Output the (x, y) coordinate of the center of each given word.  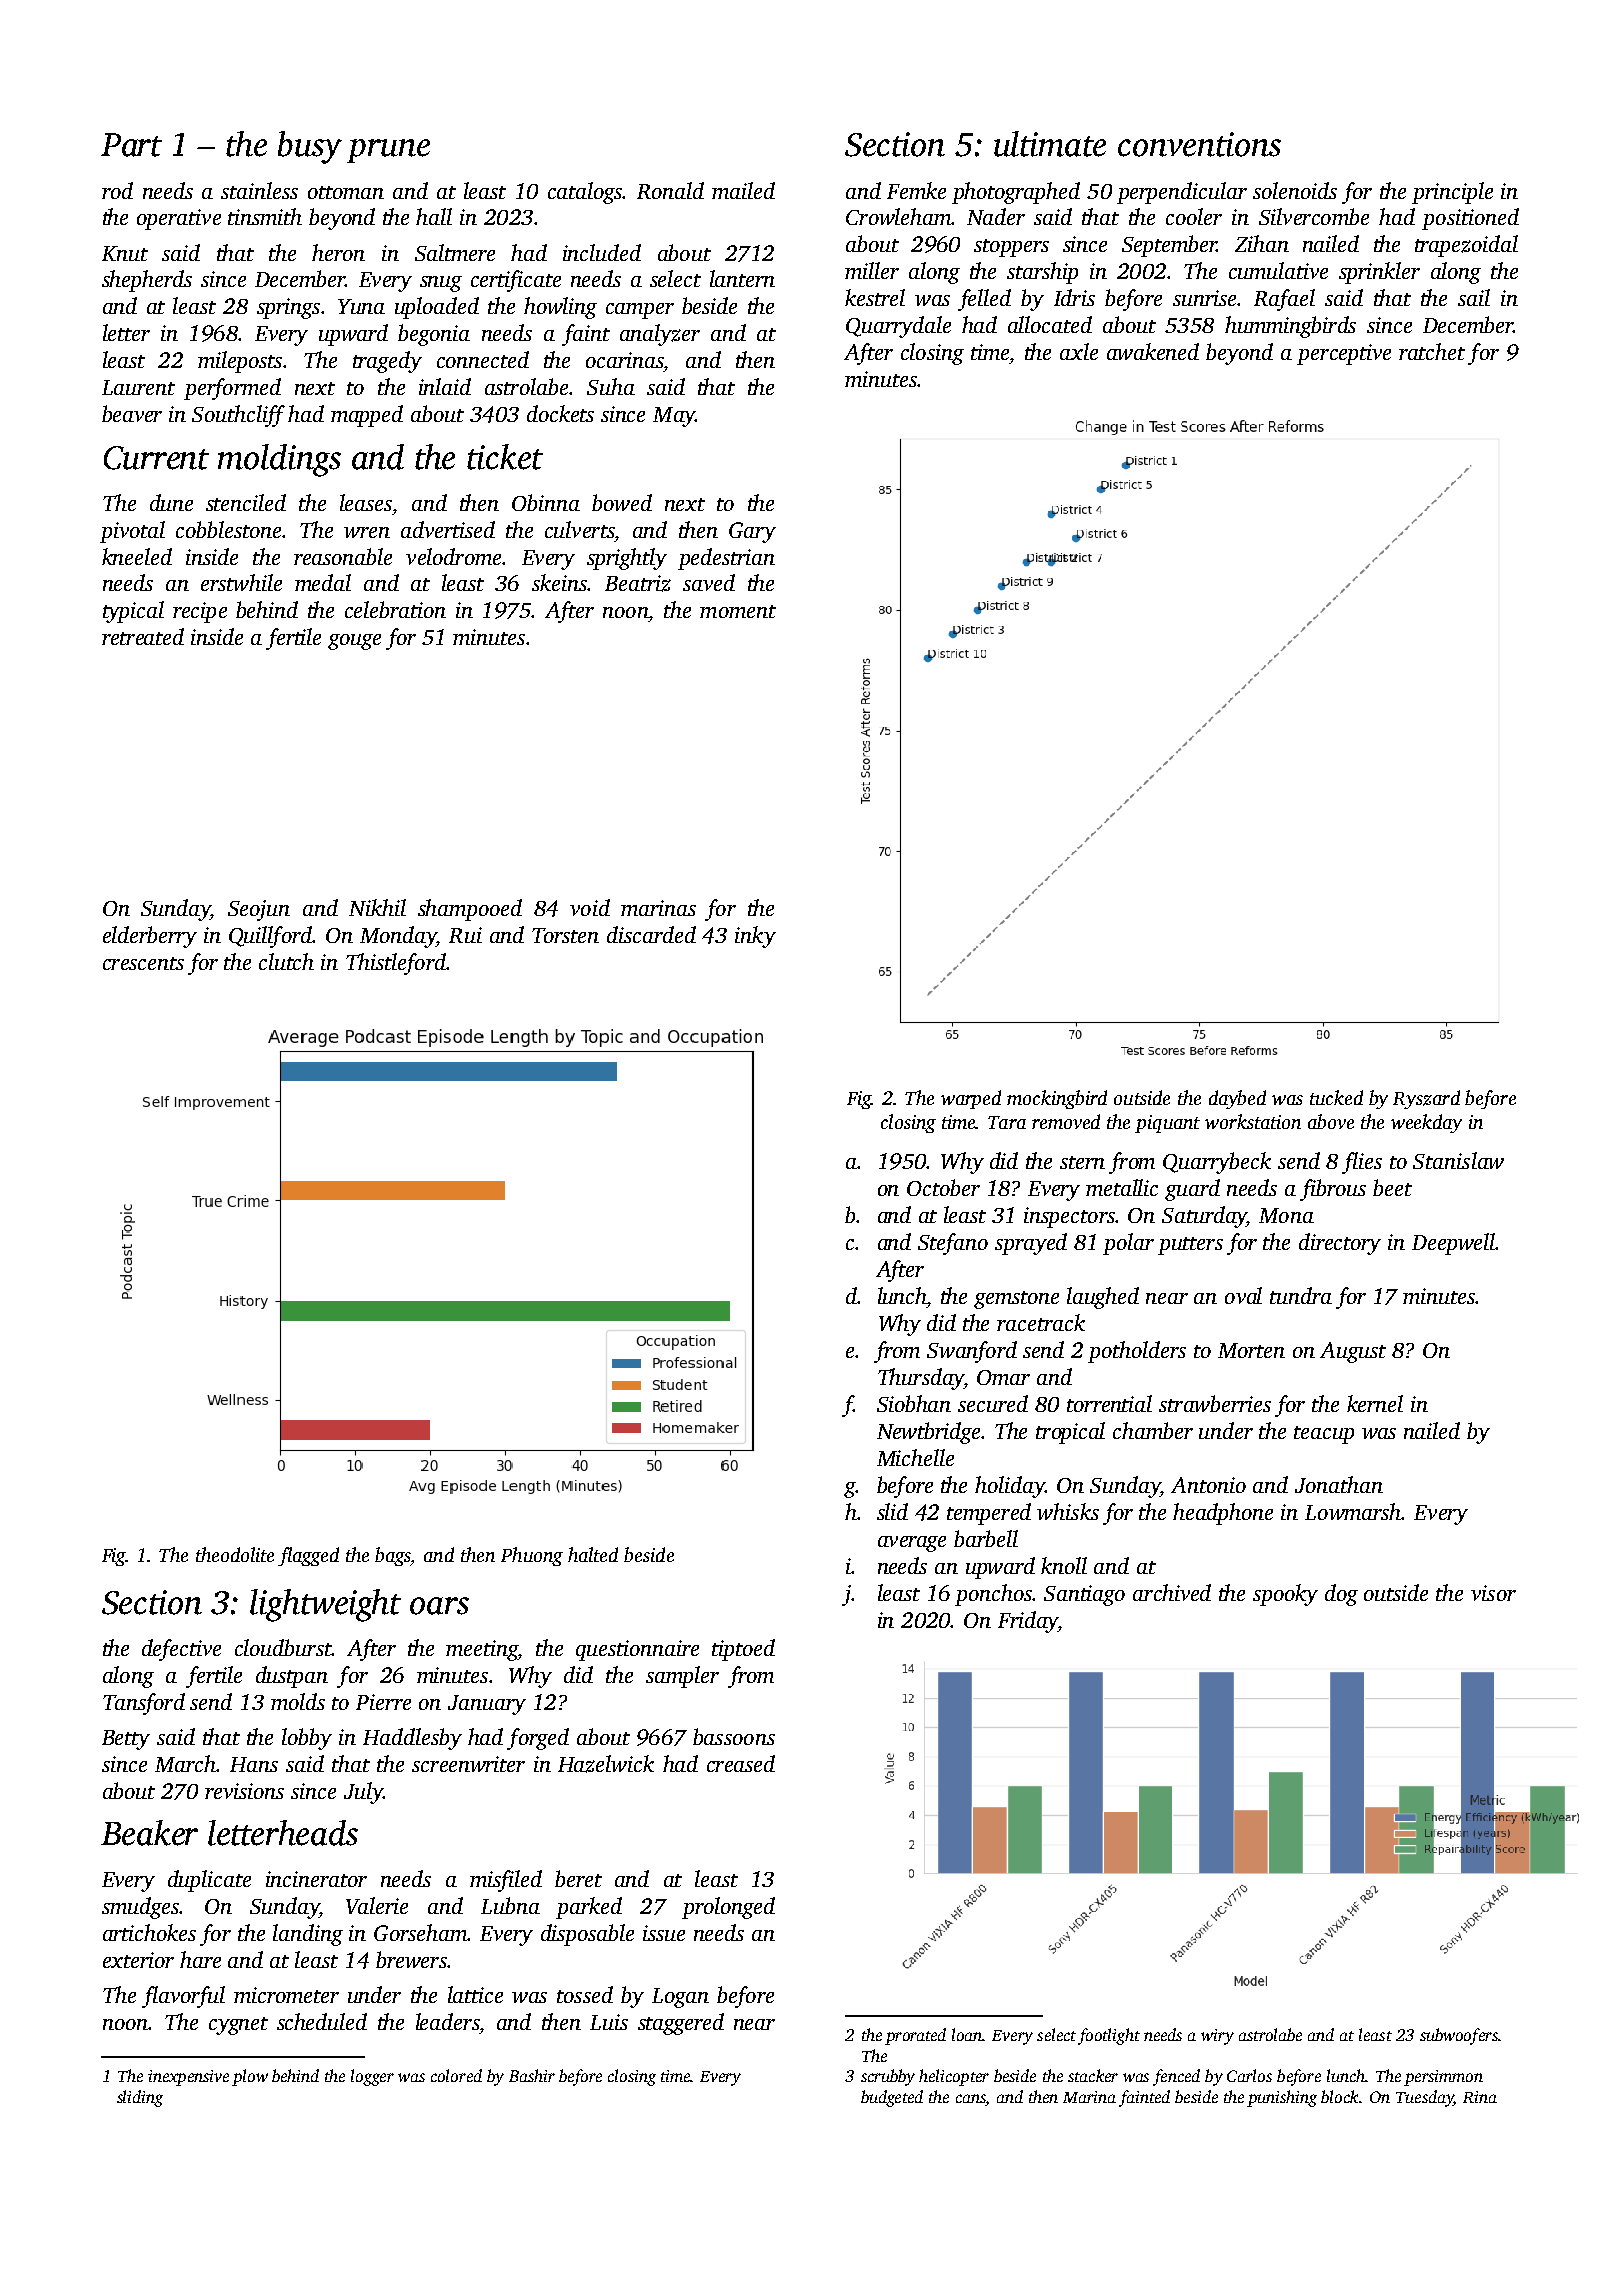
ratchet (1432, 351)
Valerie (377, 1905)
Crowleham (898, 216)
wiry (1217, 2037)
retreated (143, 636)
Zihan (1262, 243)
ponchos (994, 1595)
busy (310, 147)
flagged (308, 1556)
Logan (680, 1998)
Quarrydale (898, 327)
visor (1493, 1593)
